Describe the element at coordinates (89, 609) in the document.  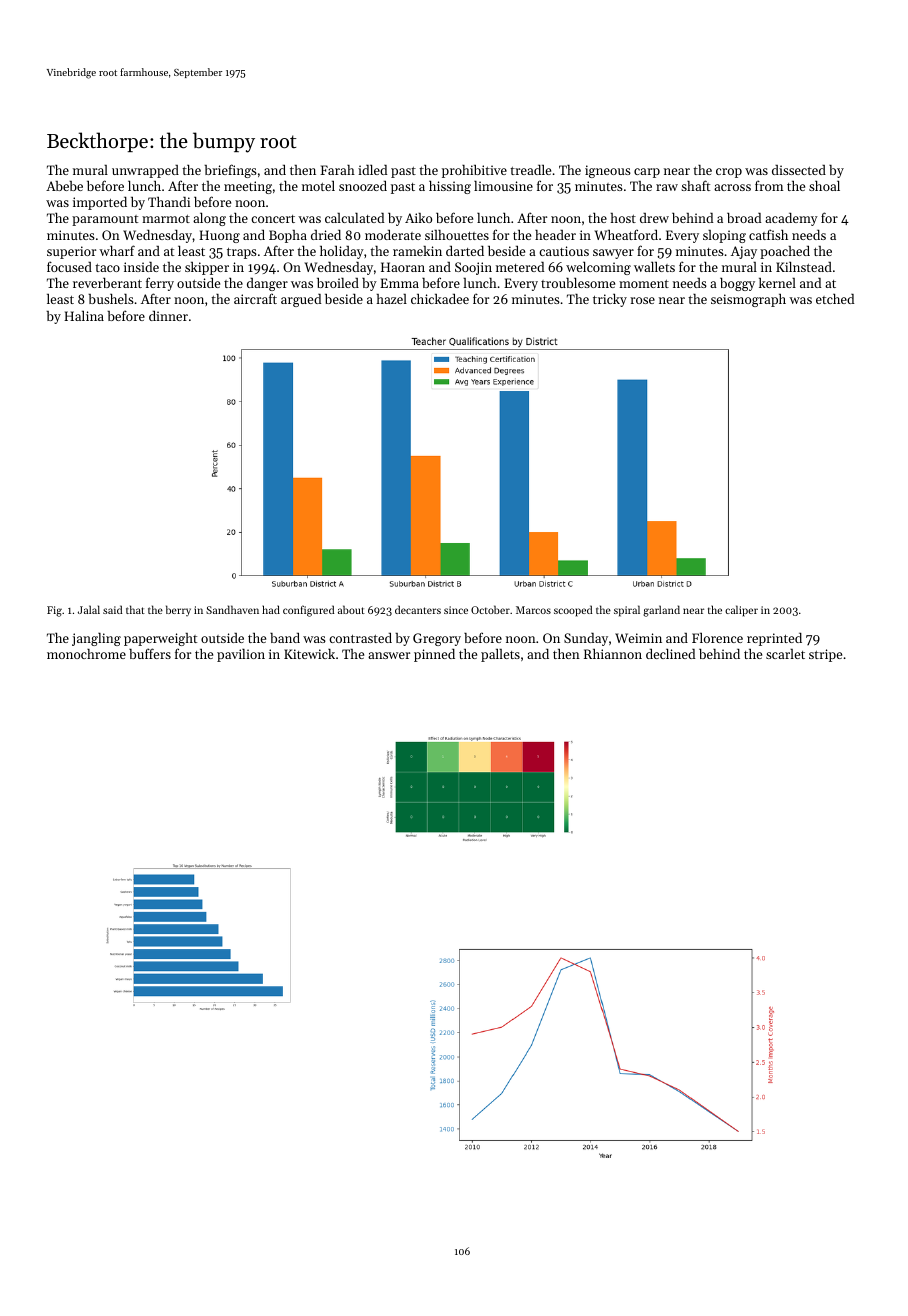
I see `Jalal` at that location.
